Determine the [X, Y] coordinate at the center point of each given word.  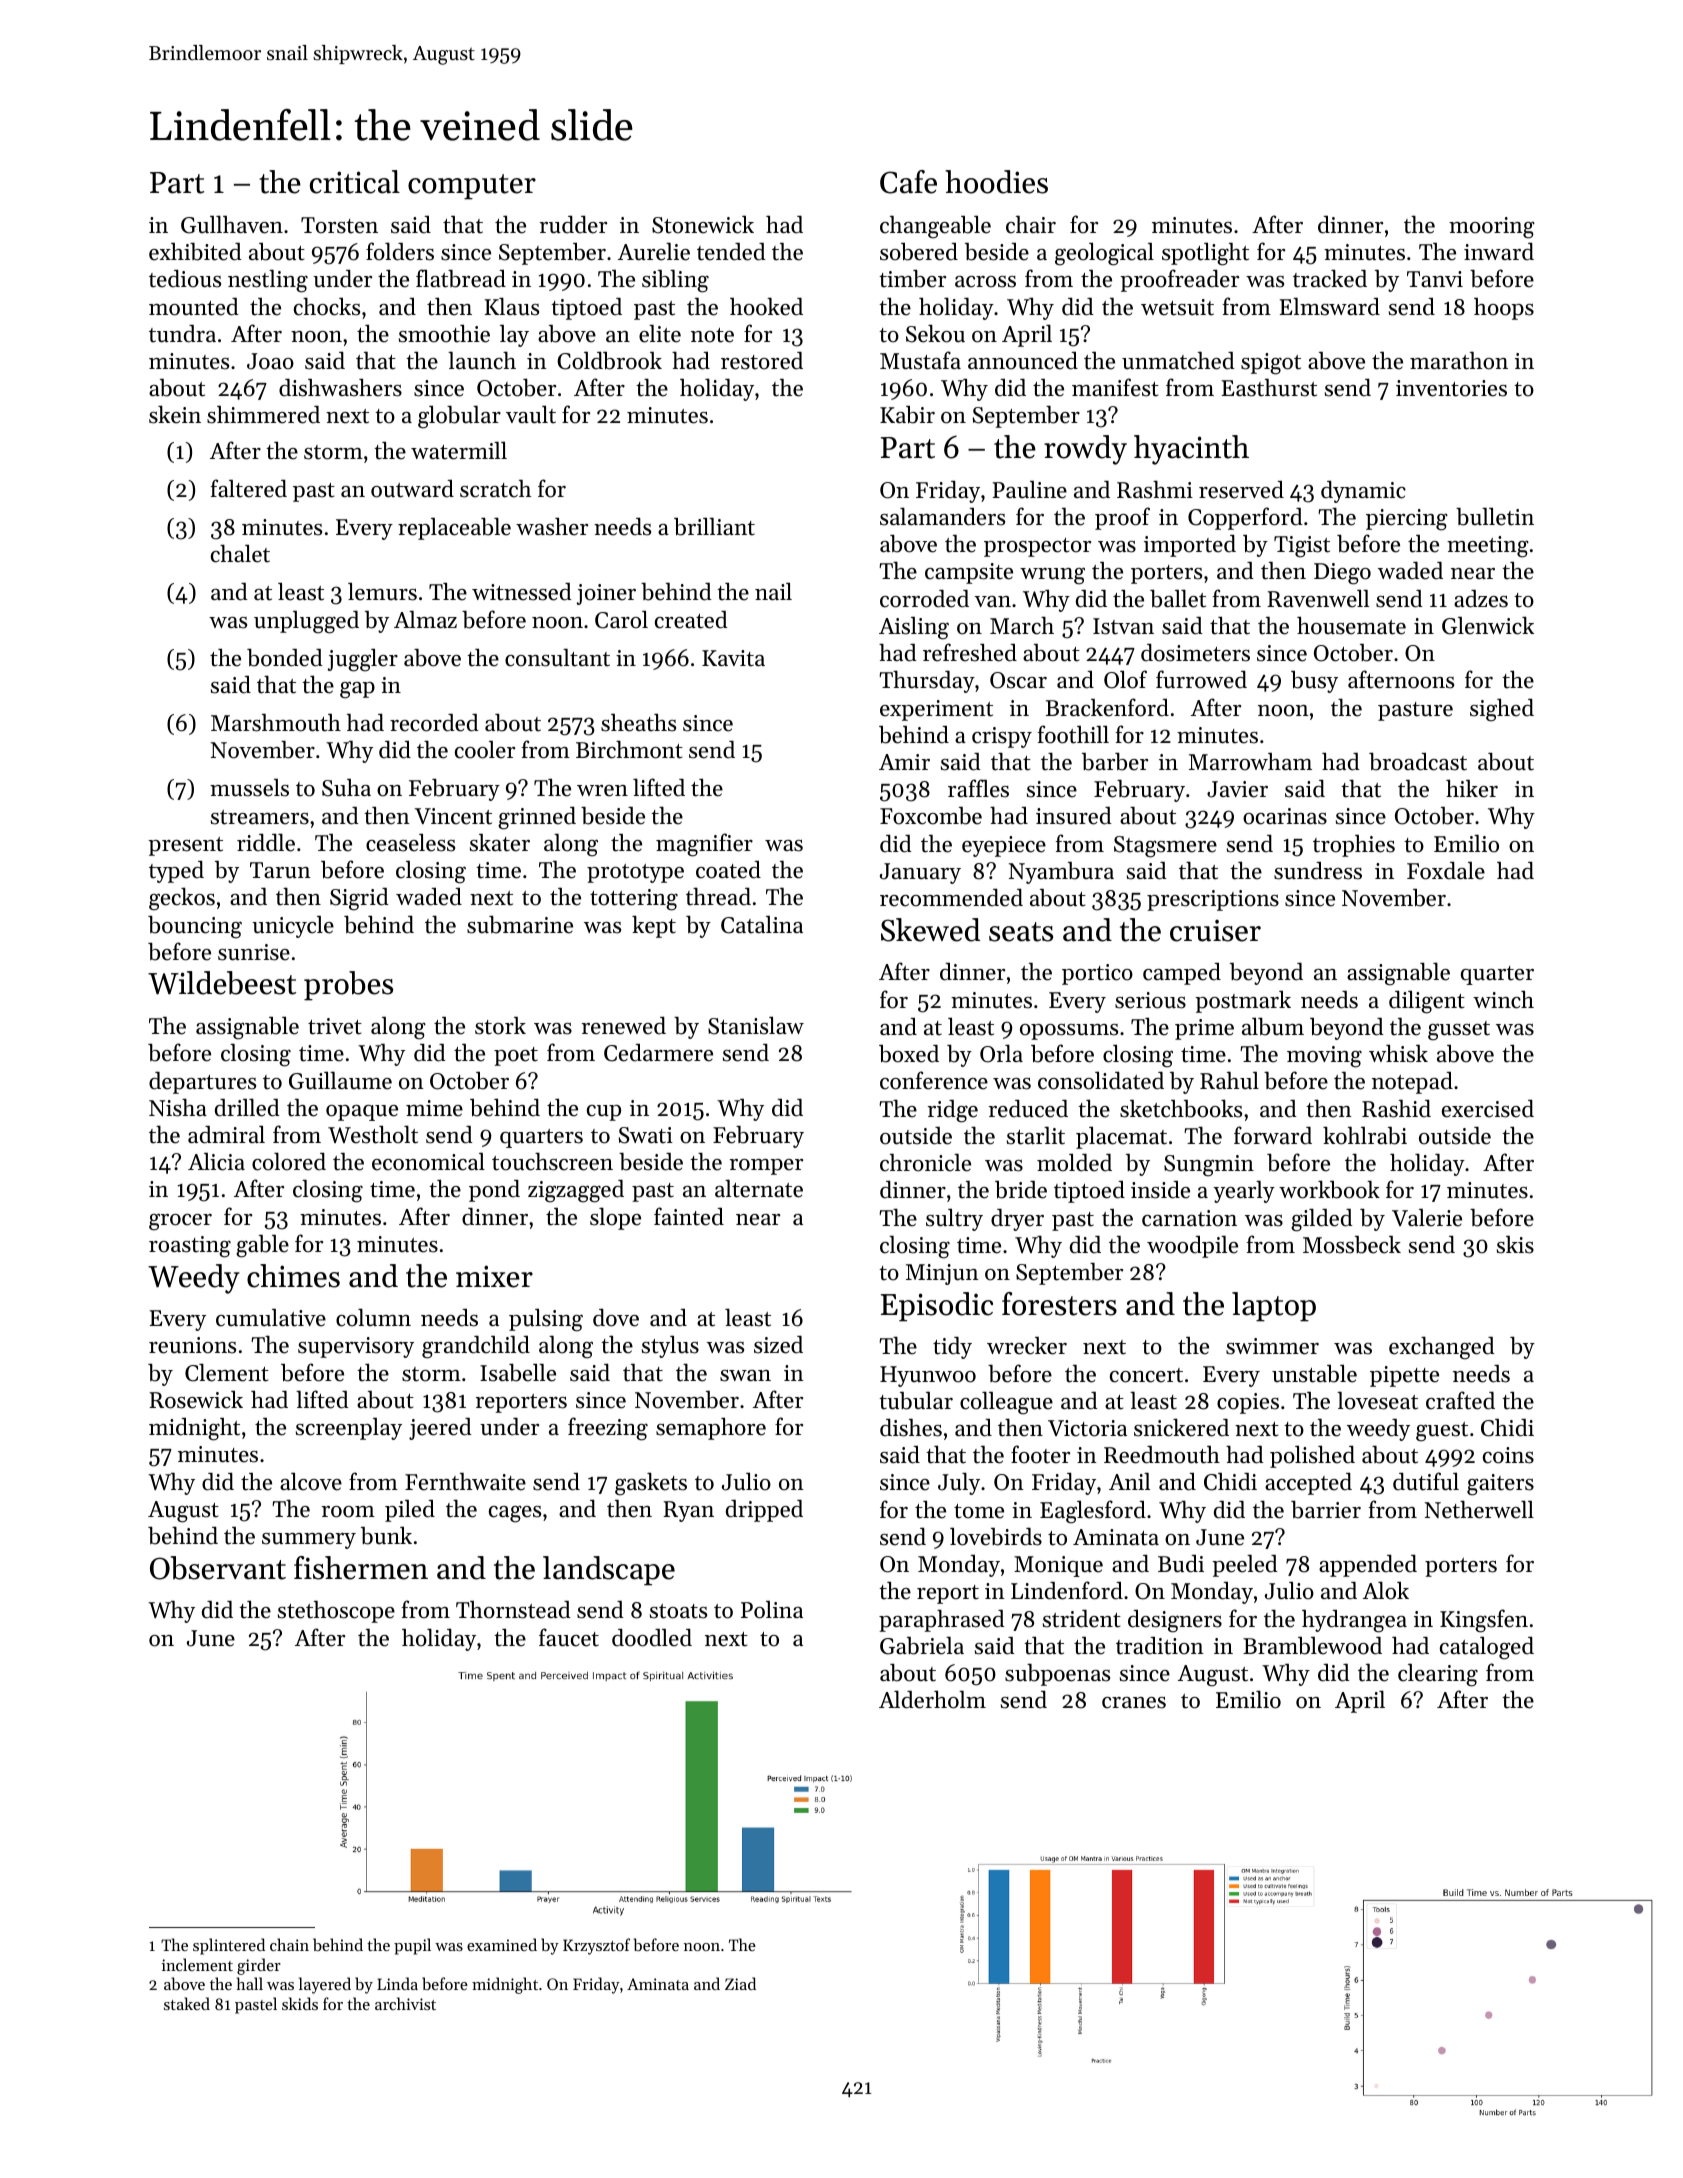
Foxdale [1446, 870]
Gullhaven [232, 224]
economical [428, 1162]
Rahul [1229, 1080]
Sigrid [359, 899]
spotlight [1205, 254]
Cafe [908, 182]
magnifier [704, 845]
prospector [1037, 547]
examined [502, 1944]
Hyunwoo [928, 1376]
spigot [1271, 364]
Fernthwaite [465, 1481]
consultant [557, 657]
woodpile [1192, 1246]
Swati [646, 1135]
